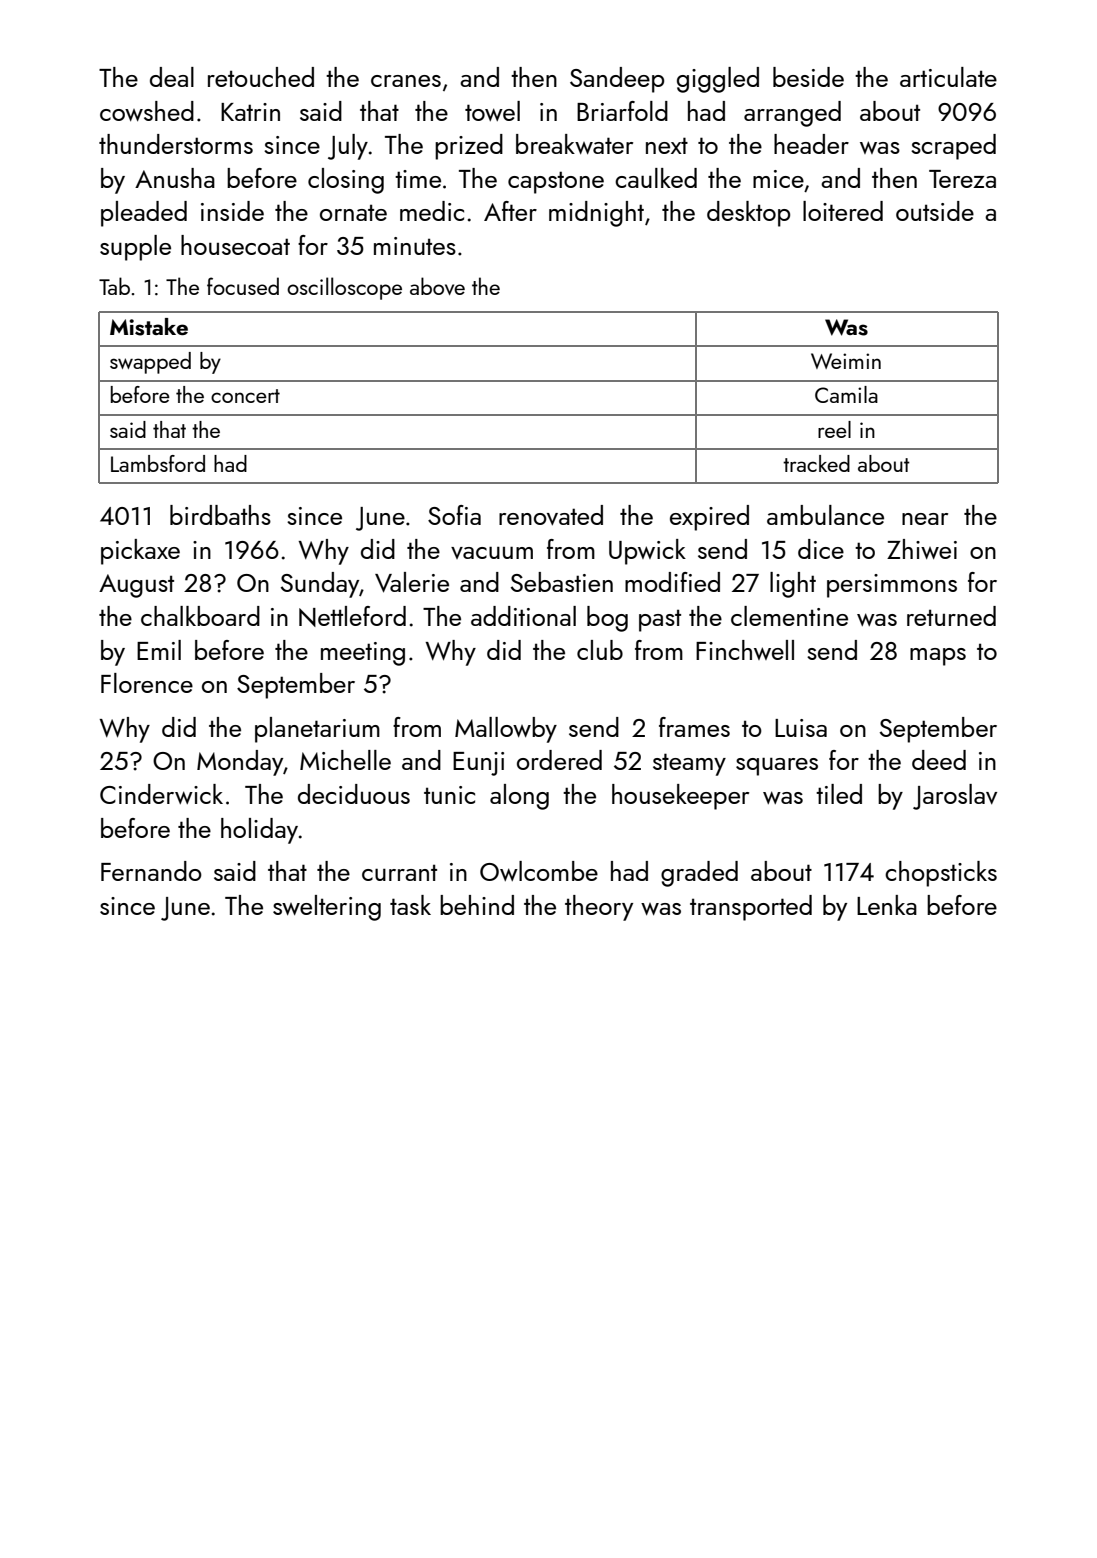 Image resolution: width=1097 pixels, height=1558 pixels. I want to click on concert, so click(245, 396).
